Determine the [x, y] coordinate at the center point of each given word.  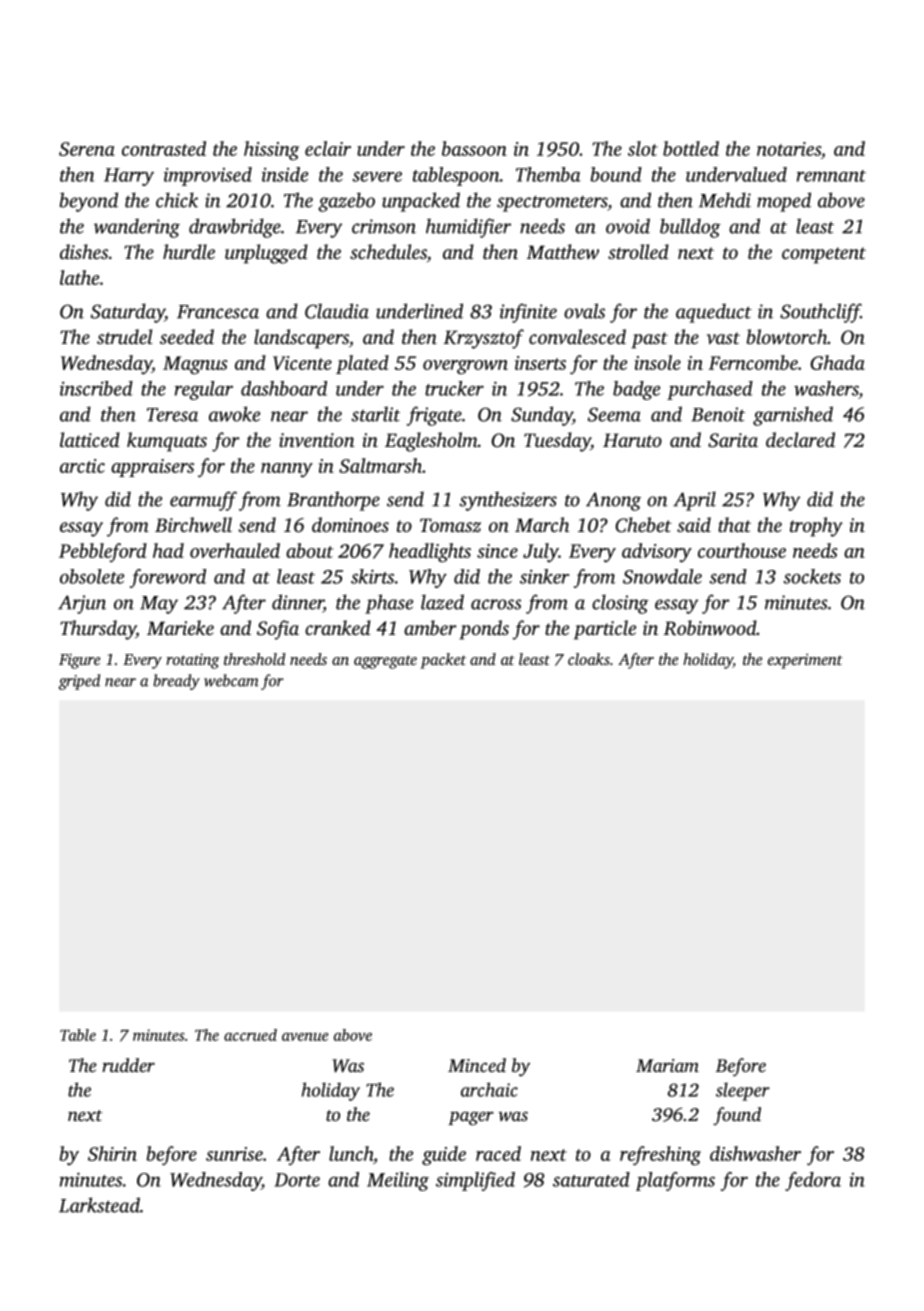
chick [177, 200]
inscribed [96, 388]
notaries [789, 149]
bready [176, 682]
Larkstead [99, 1205]
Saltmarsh [380, 465]
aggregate [385, 662]
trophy [816, 527]
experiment [805, 661]
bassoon [474, 148]
